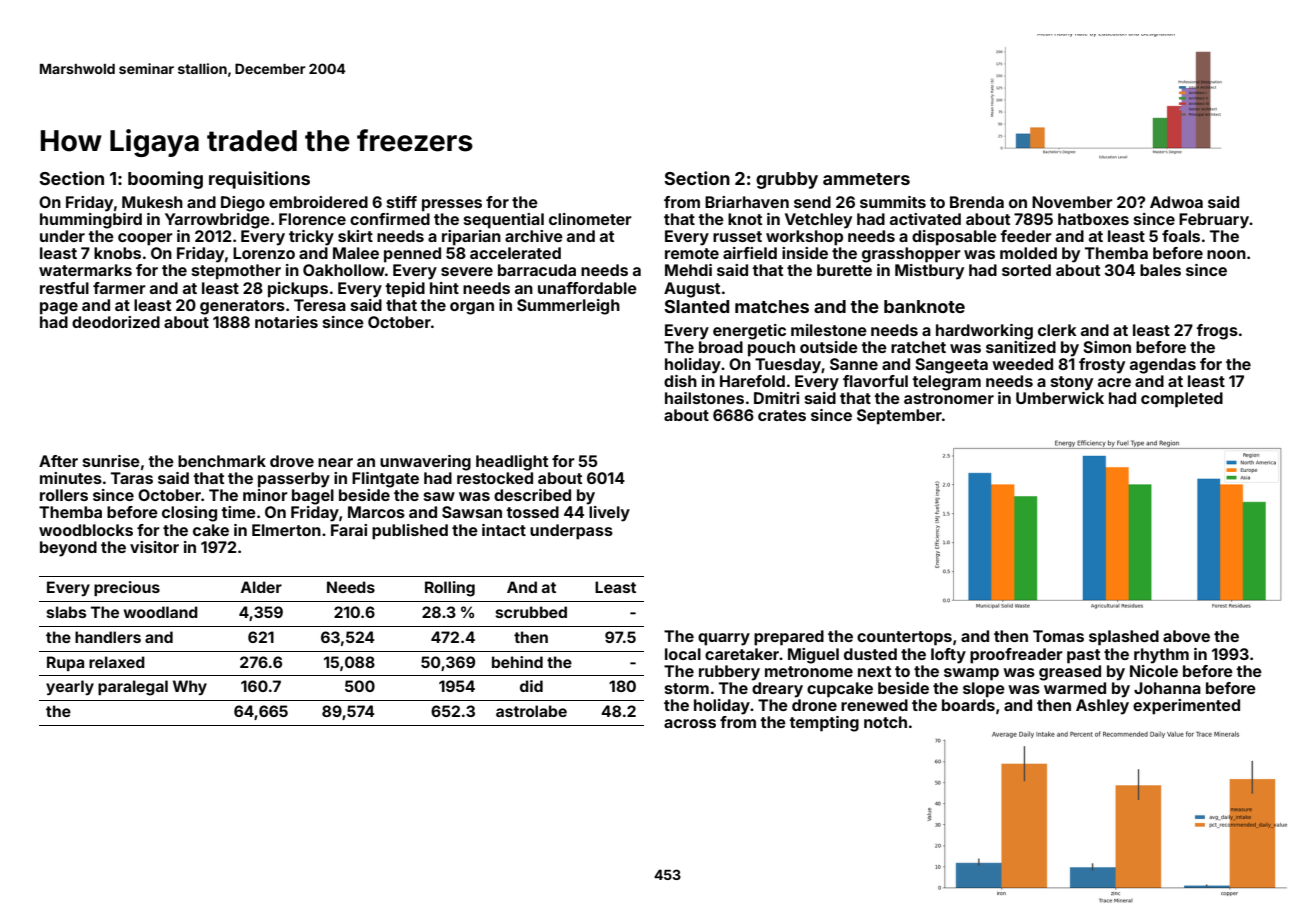  Describe the element at coordinates (704, 398) in the screenshot. I see `hailstones` at that location.
